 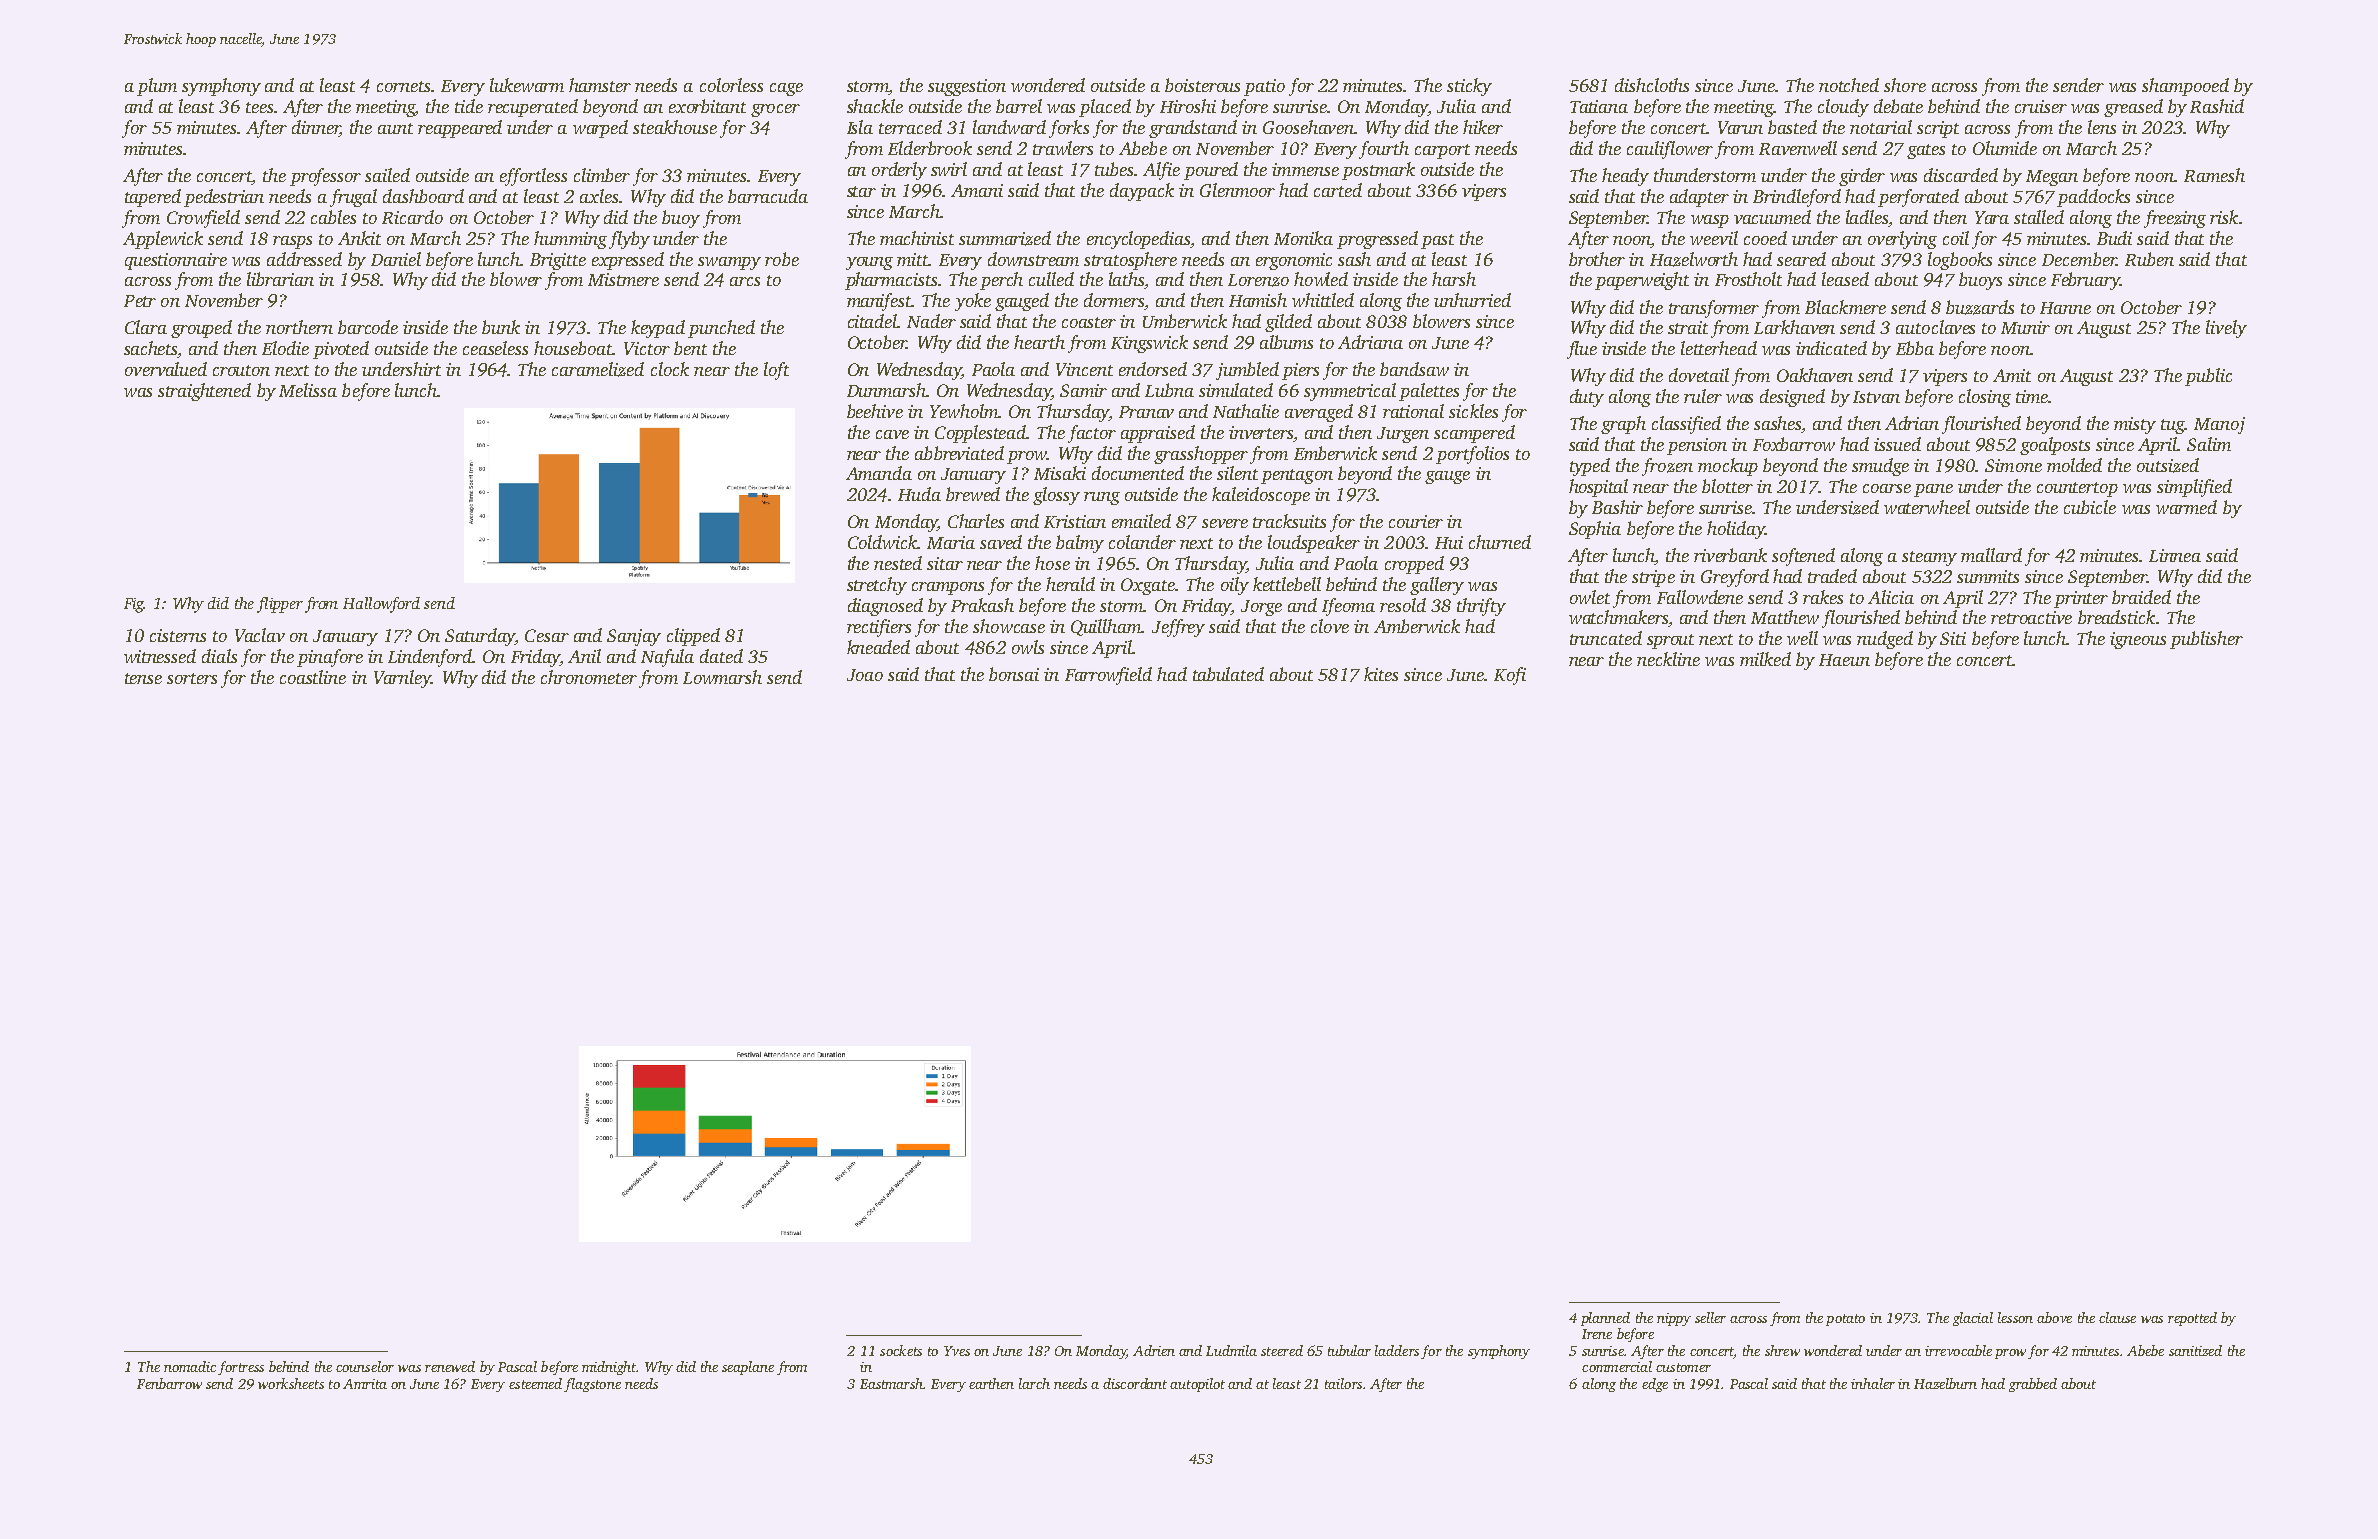 What do you see at coordinates (592, 1385) in the screenshot?
I see `flagstone` at bounding box center [592, 1385].
